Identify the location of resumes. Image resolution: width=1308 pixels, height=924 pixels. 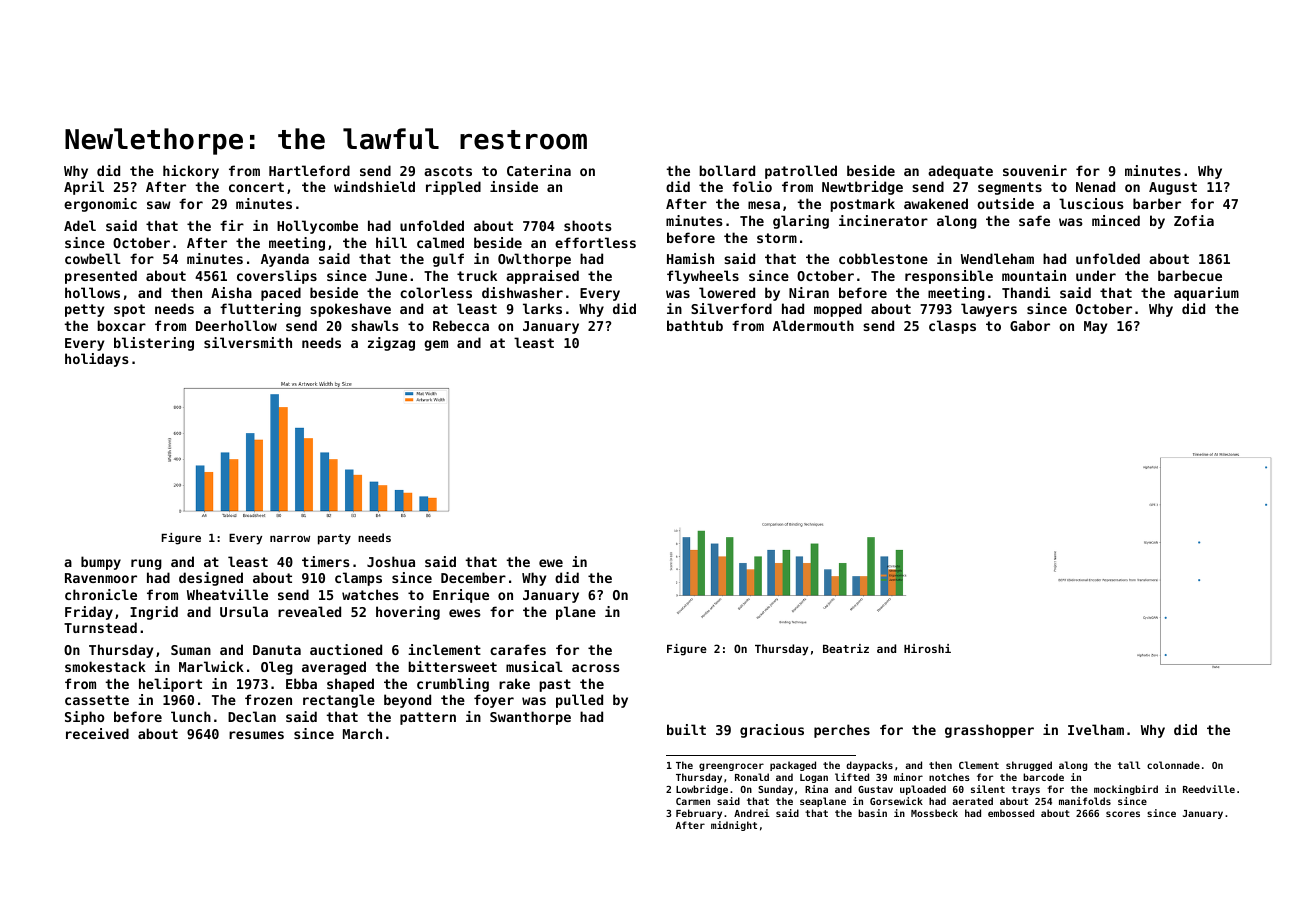
(256, 735).
